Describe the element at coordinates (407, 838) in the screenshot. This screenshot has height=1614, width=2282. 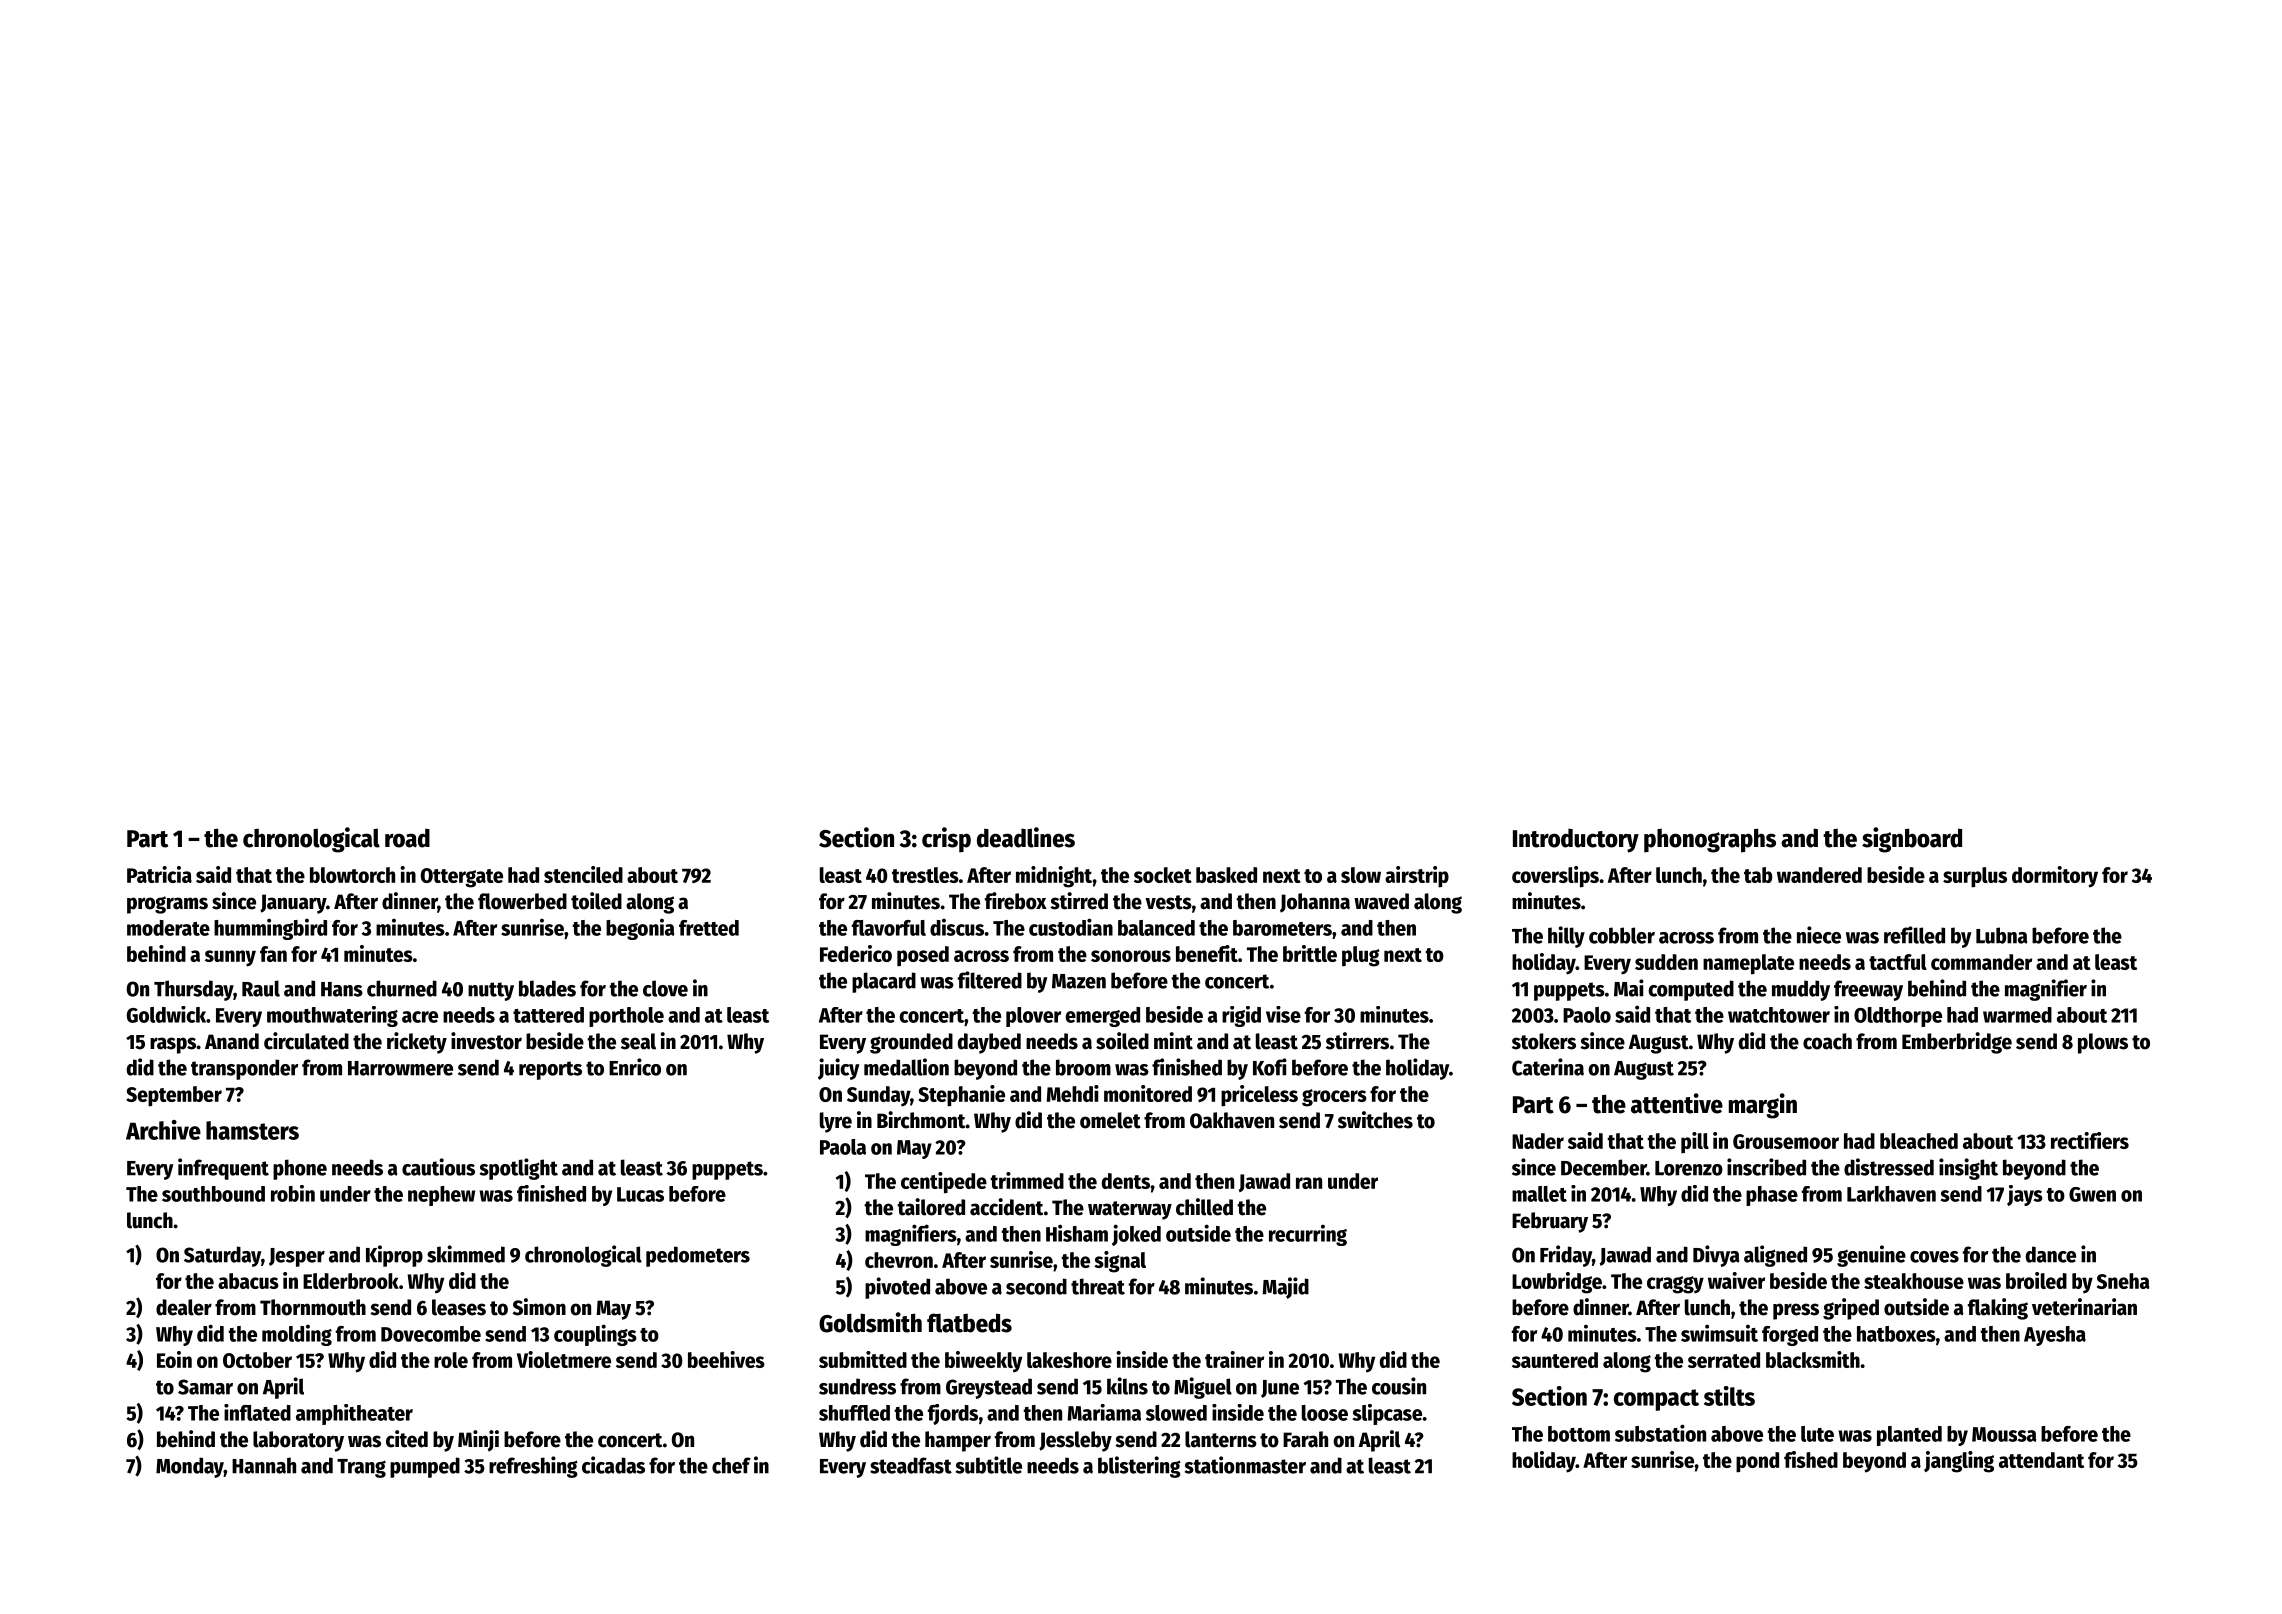
I see `road` at that location.
